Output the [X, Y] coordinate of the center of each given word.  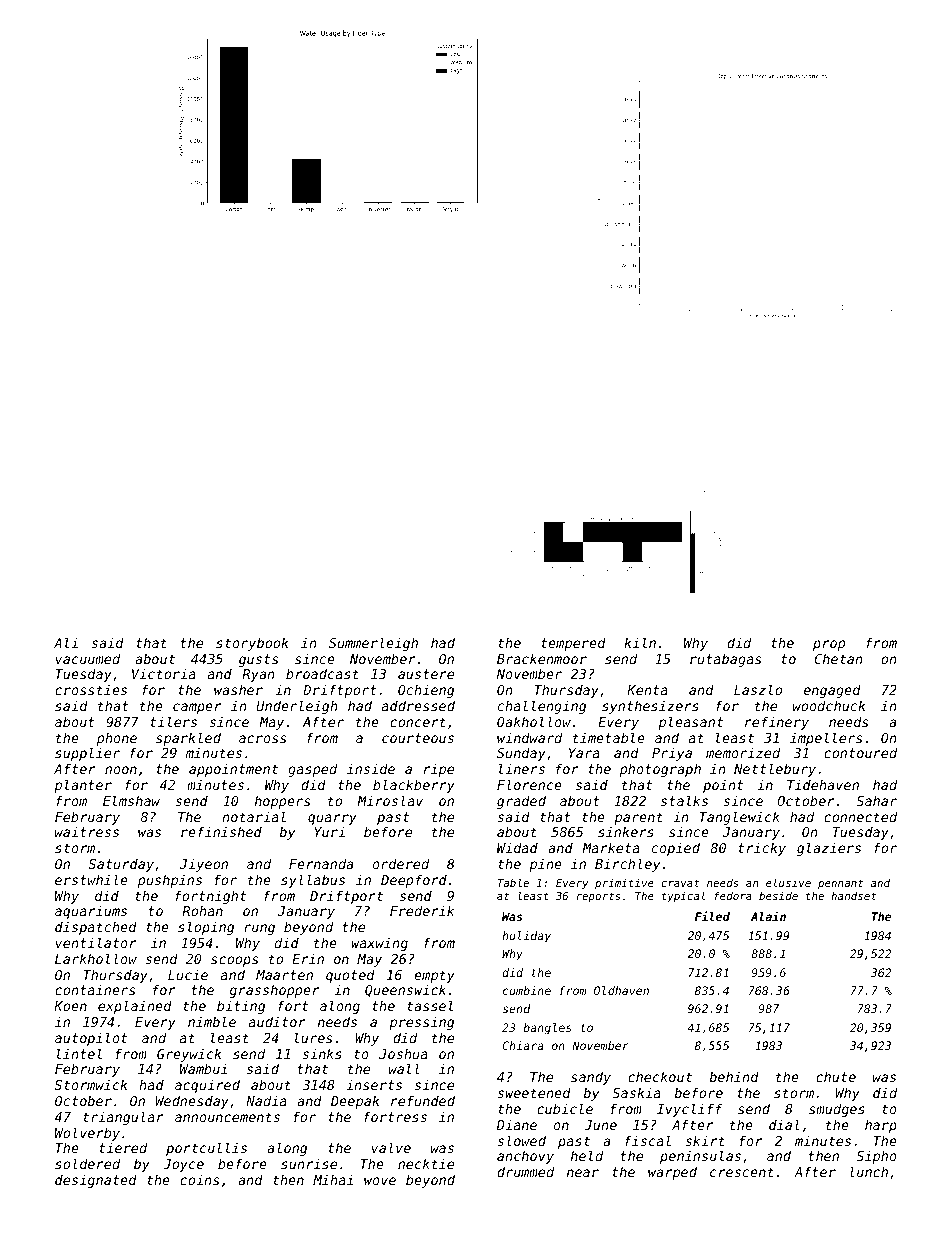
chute [836, 1076]
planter [83, 786]
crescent [742, 1172]
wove [380, 1181]
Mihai [333, 1179]
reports [599, 897]
